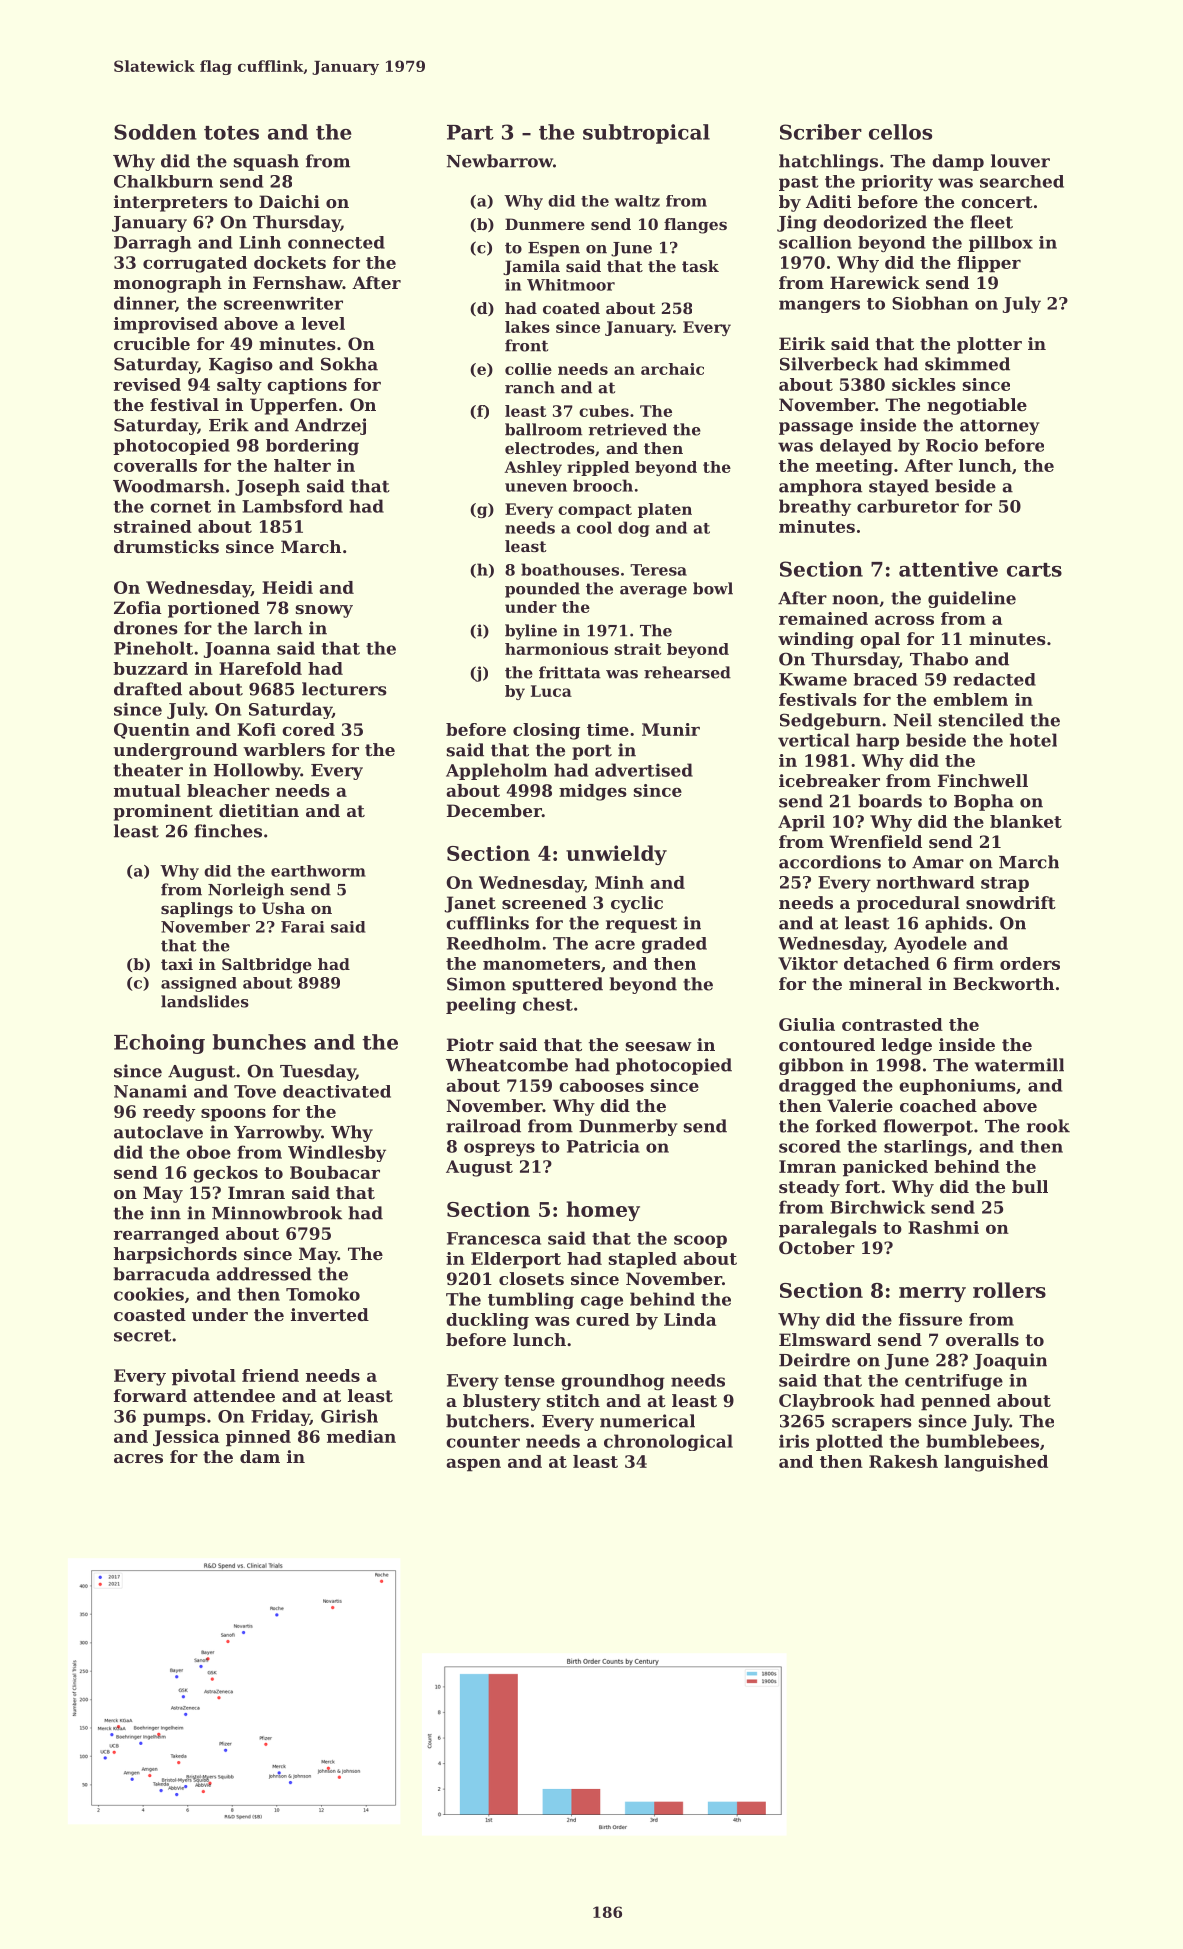  I want to click on pounded, so click(542, 590).
